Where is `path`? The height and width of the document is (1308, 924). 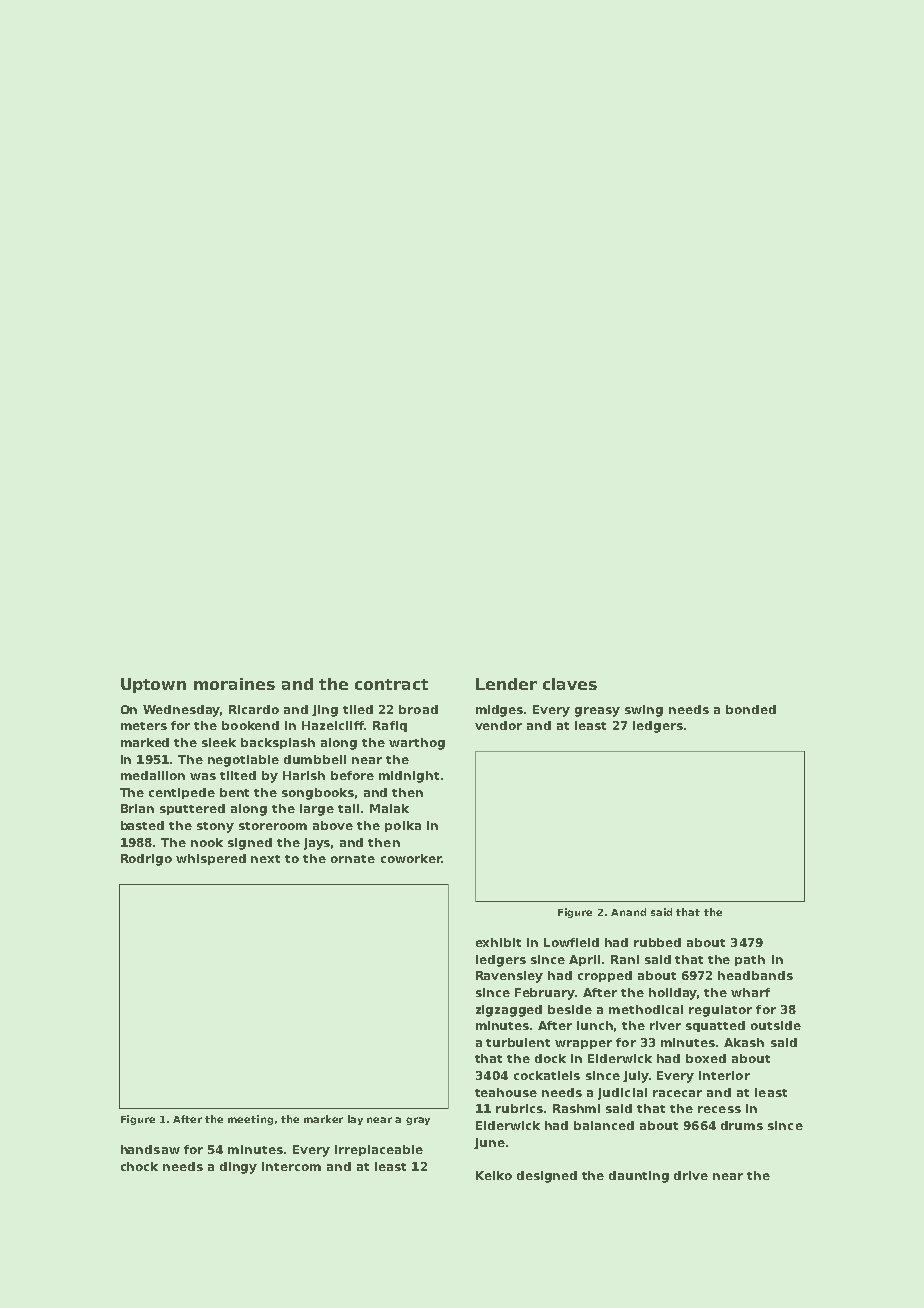 path is located at coordinates (750, 960).
